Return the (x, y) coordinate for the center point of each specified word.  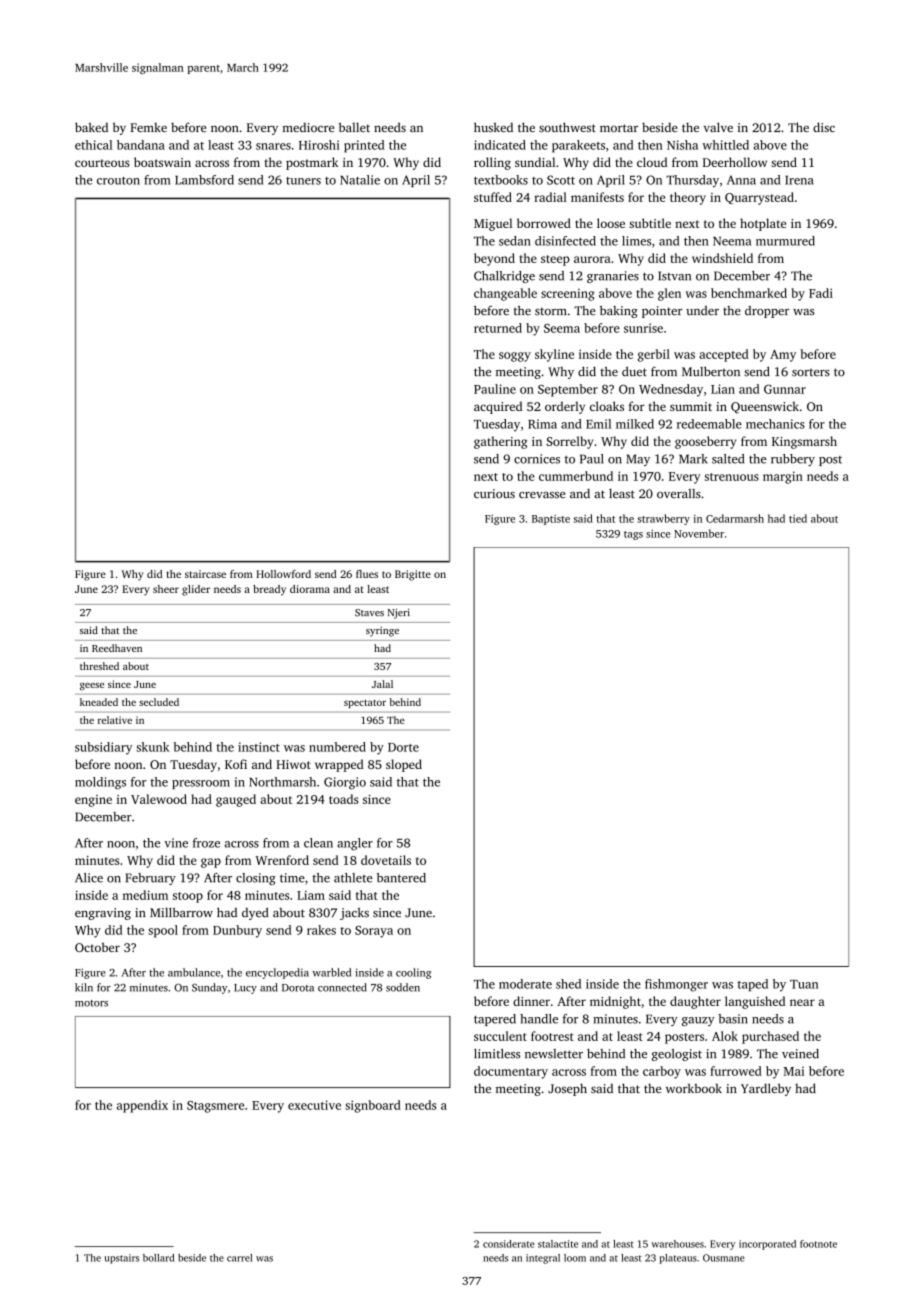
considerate (509, 1244)
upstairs (121, 1259)
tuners (303, 181)
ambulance (194, 972)
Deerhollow (735, 162)
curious (494, 494)
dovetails (386, 860)
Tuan (804, 984)
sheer (166, 589)
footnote (818, 1244)
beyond (494, 259)
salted (728, 459)
